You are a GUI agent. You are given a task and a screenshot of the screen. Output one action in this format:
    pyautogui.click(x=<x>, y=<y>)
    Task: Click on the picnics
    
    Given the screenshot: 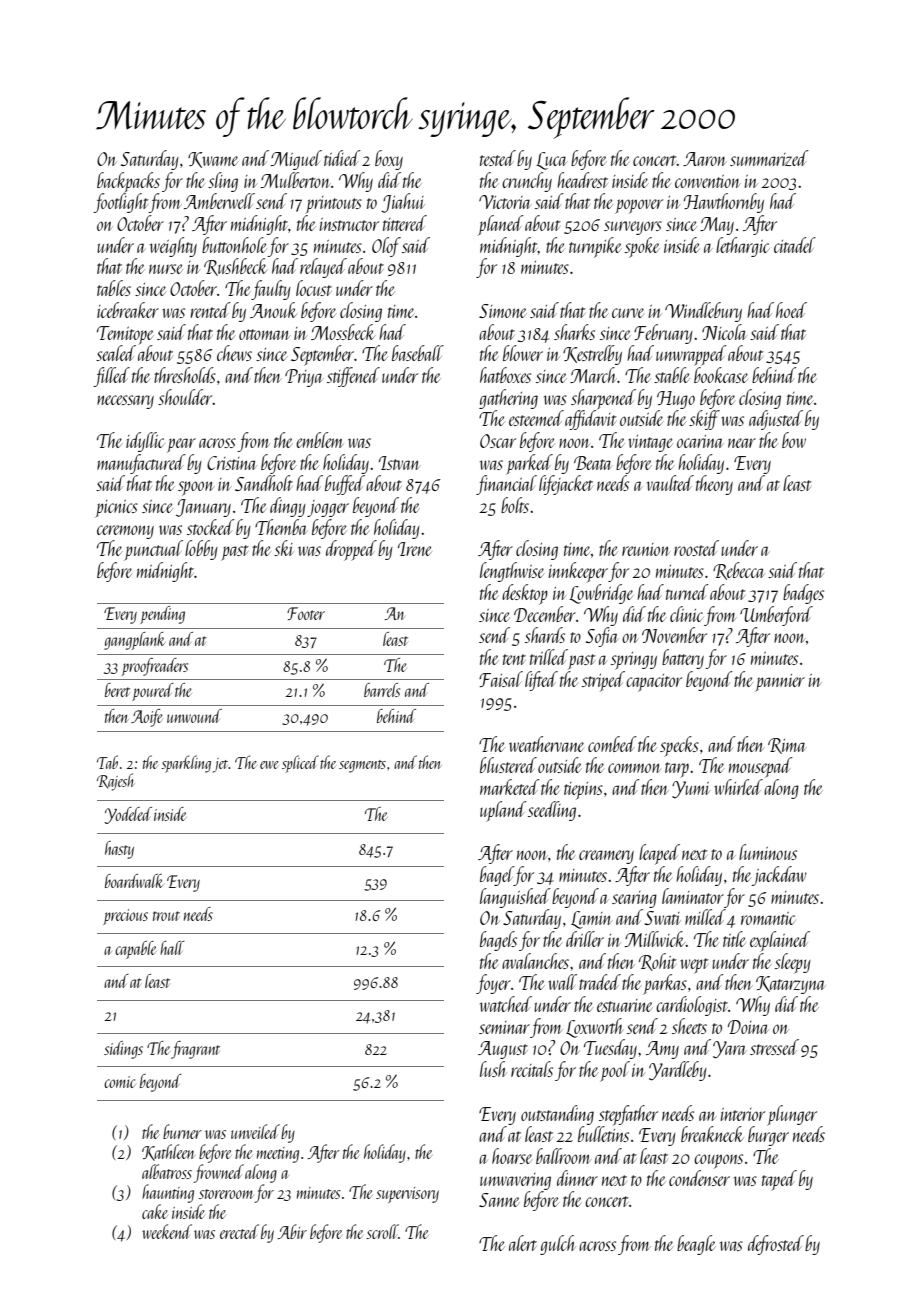 What is the action you would take?
    pyautogui.click(x=116, y=509)
